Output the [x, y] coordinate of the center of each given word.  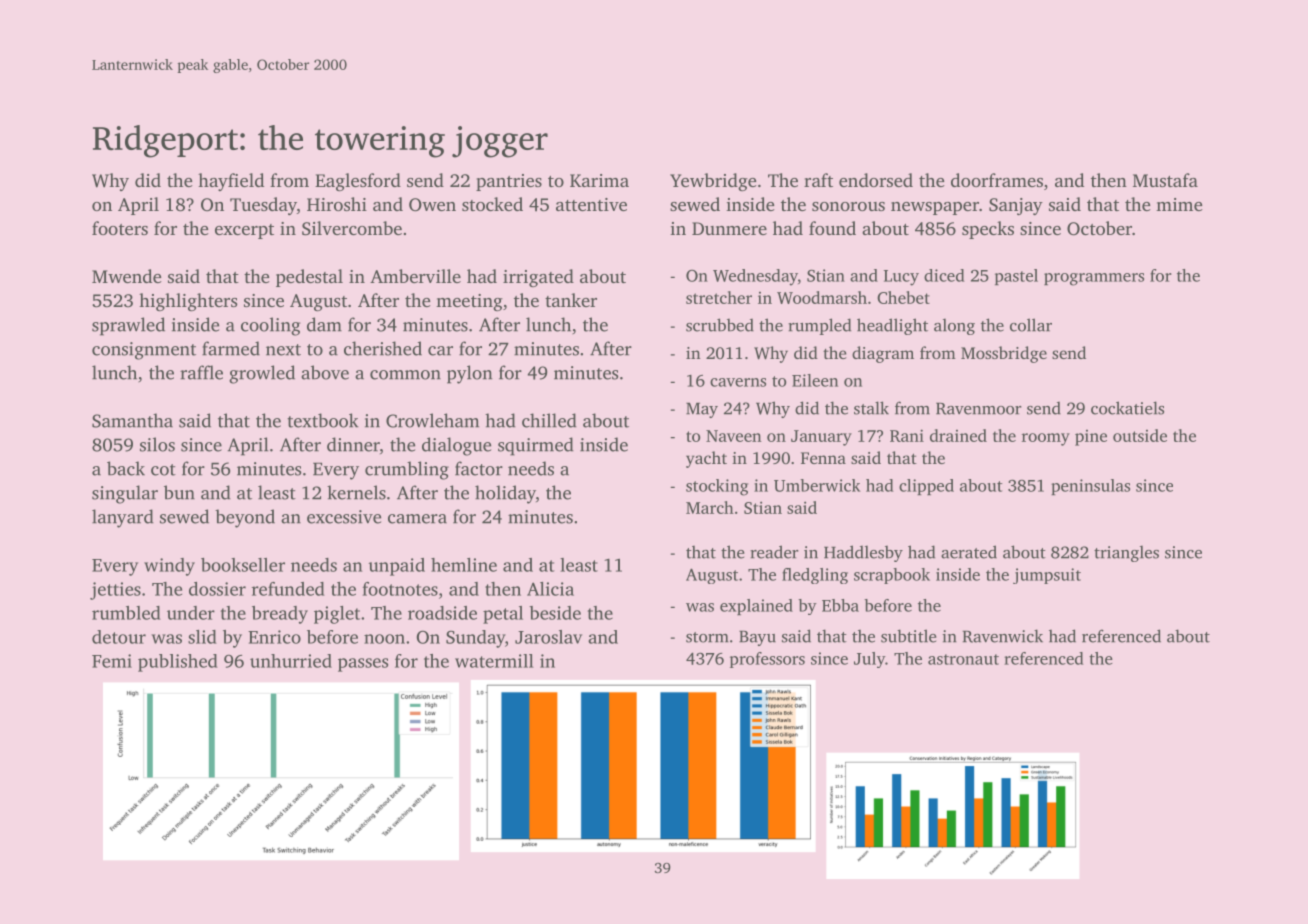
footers [120, 228]
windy [169, 567]
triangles [1126, 553]
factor [479, 468]
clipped [926, 487]
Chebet [903, 297]
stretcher [719, 297]
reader [774, 552]
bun [179, 492]
